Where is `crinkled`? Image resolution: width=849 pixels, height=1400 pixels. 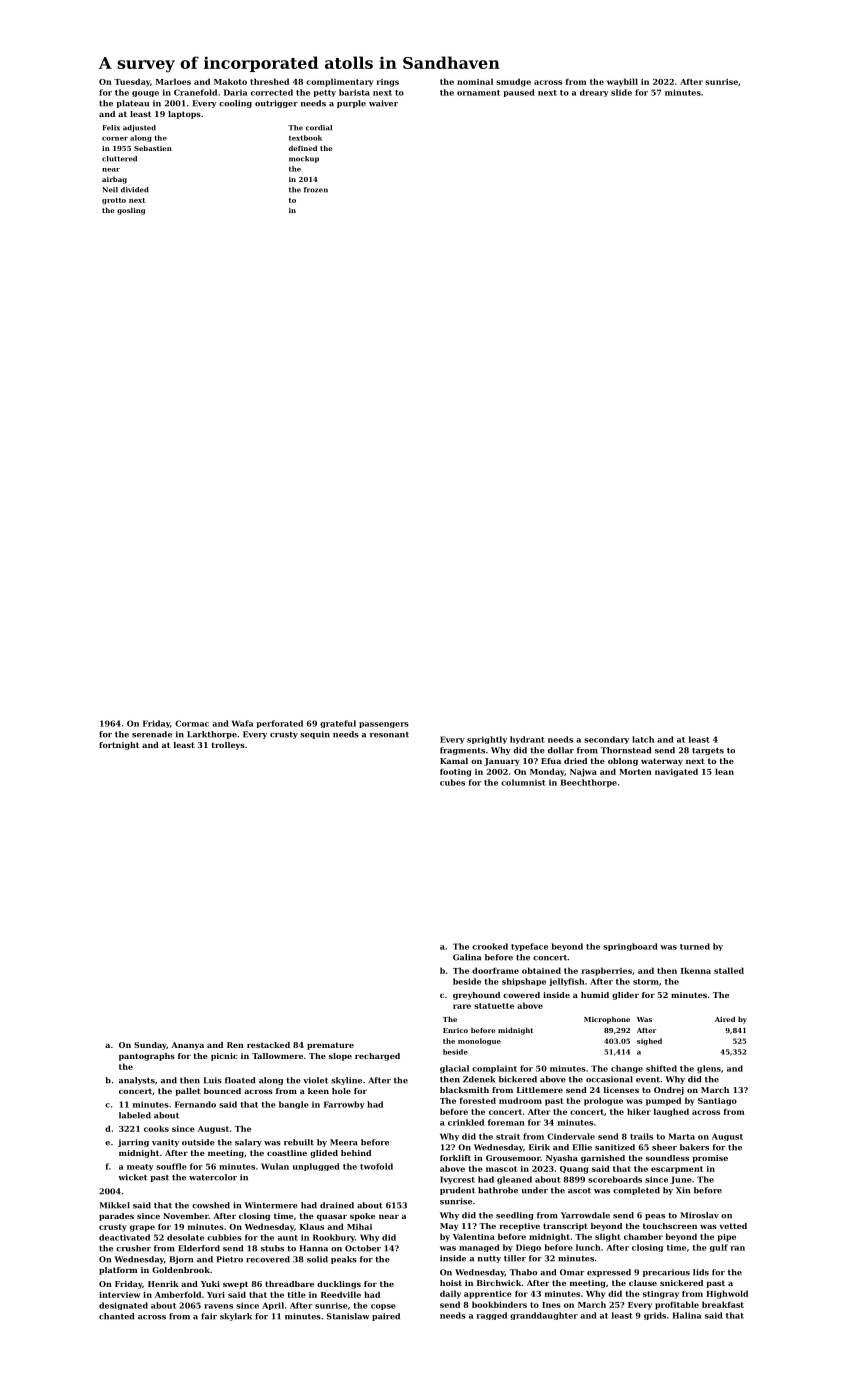 crinkled is located at coordinates (466, 1122).
